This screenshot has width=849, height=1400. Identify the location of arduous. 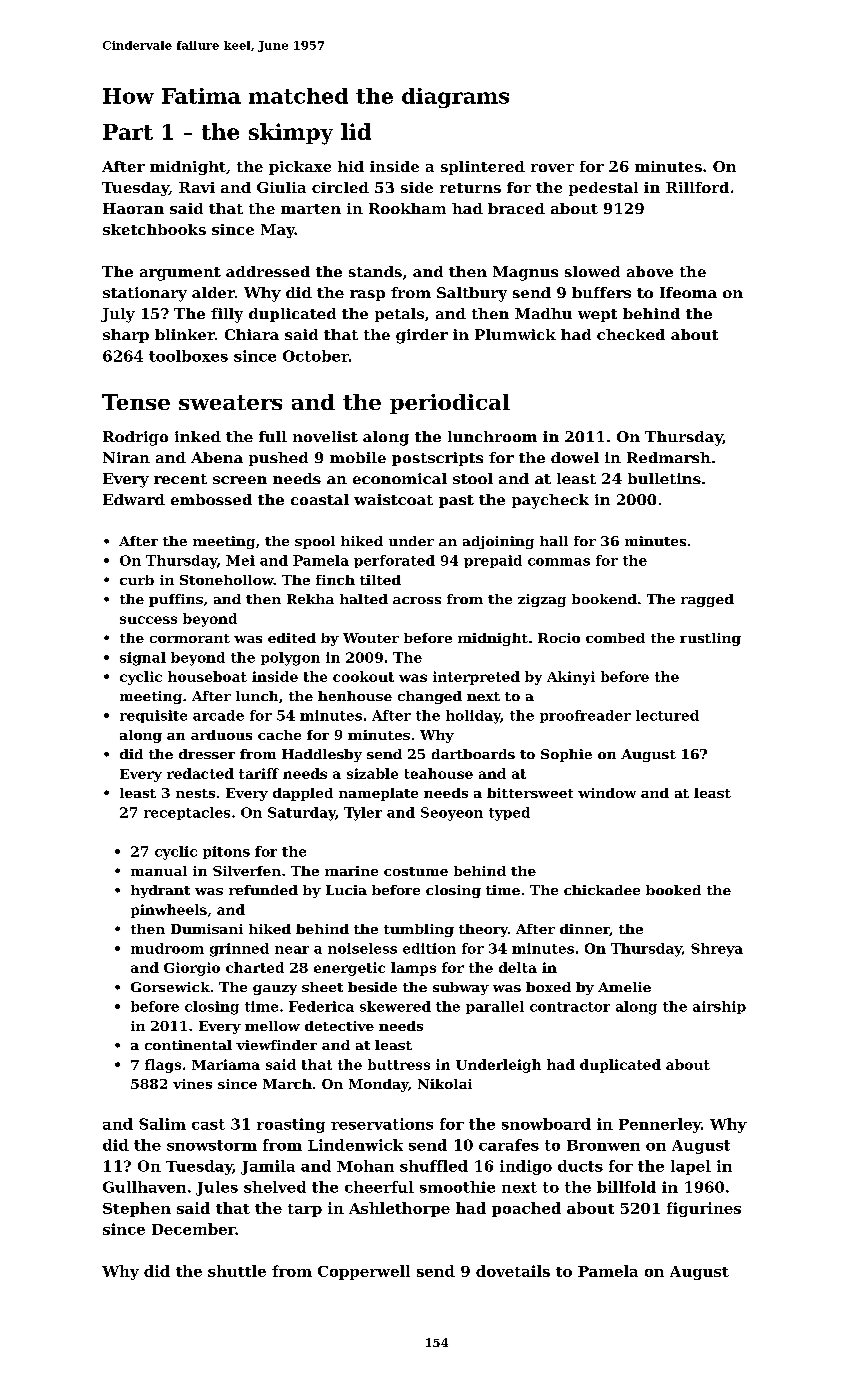
(221, 735).
